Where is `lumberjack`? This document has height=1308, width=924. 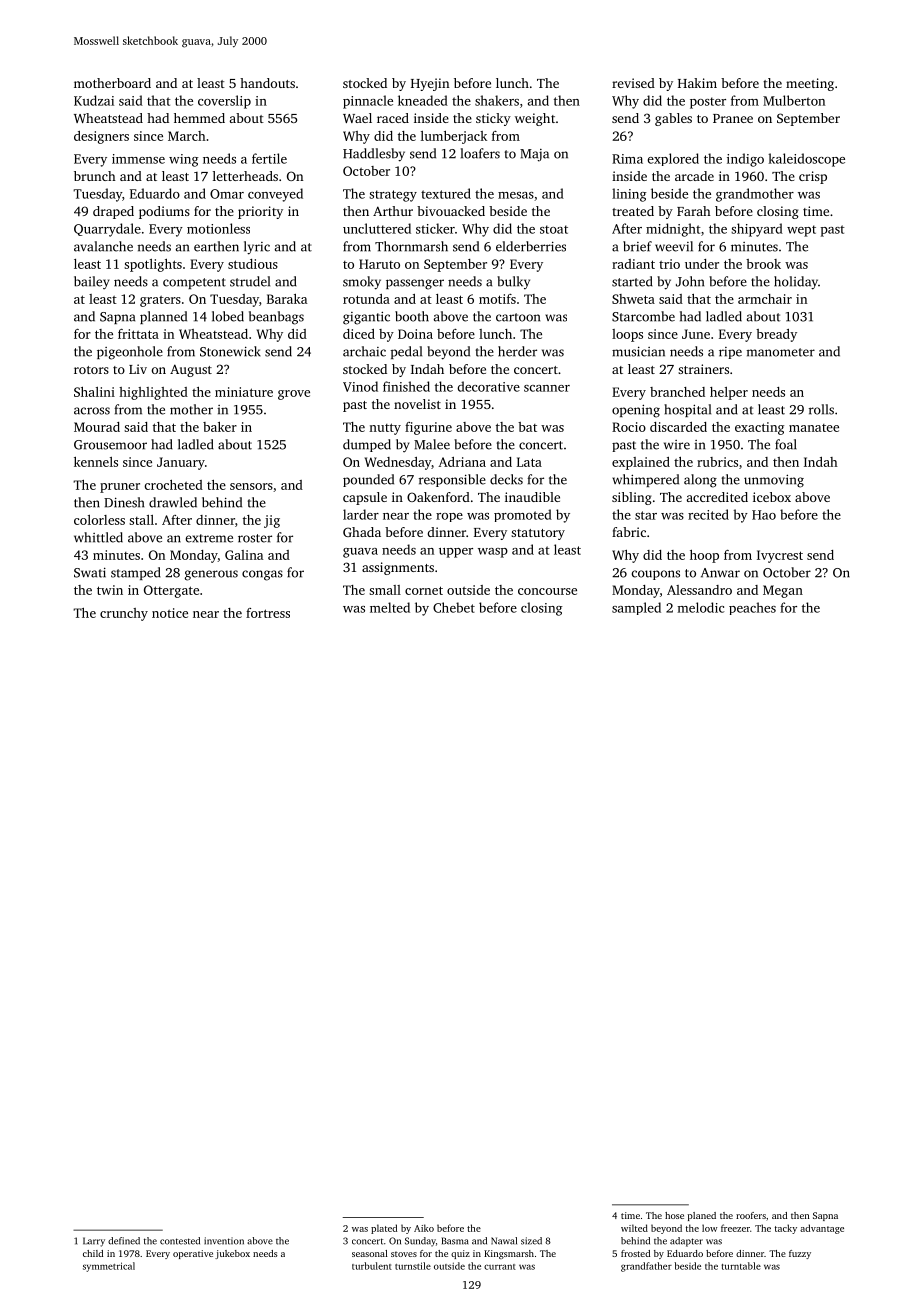
lumberjack is located at coordinates (454, 137).
